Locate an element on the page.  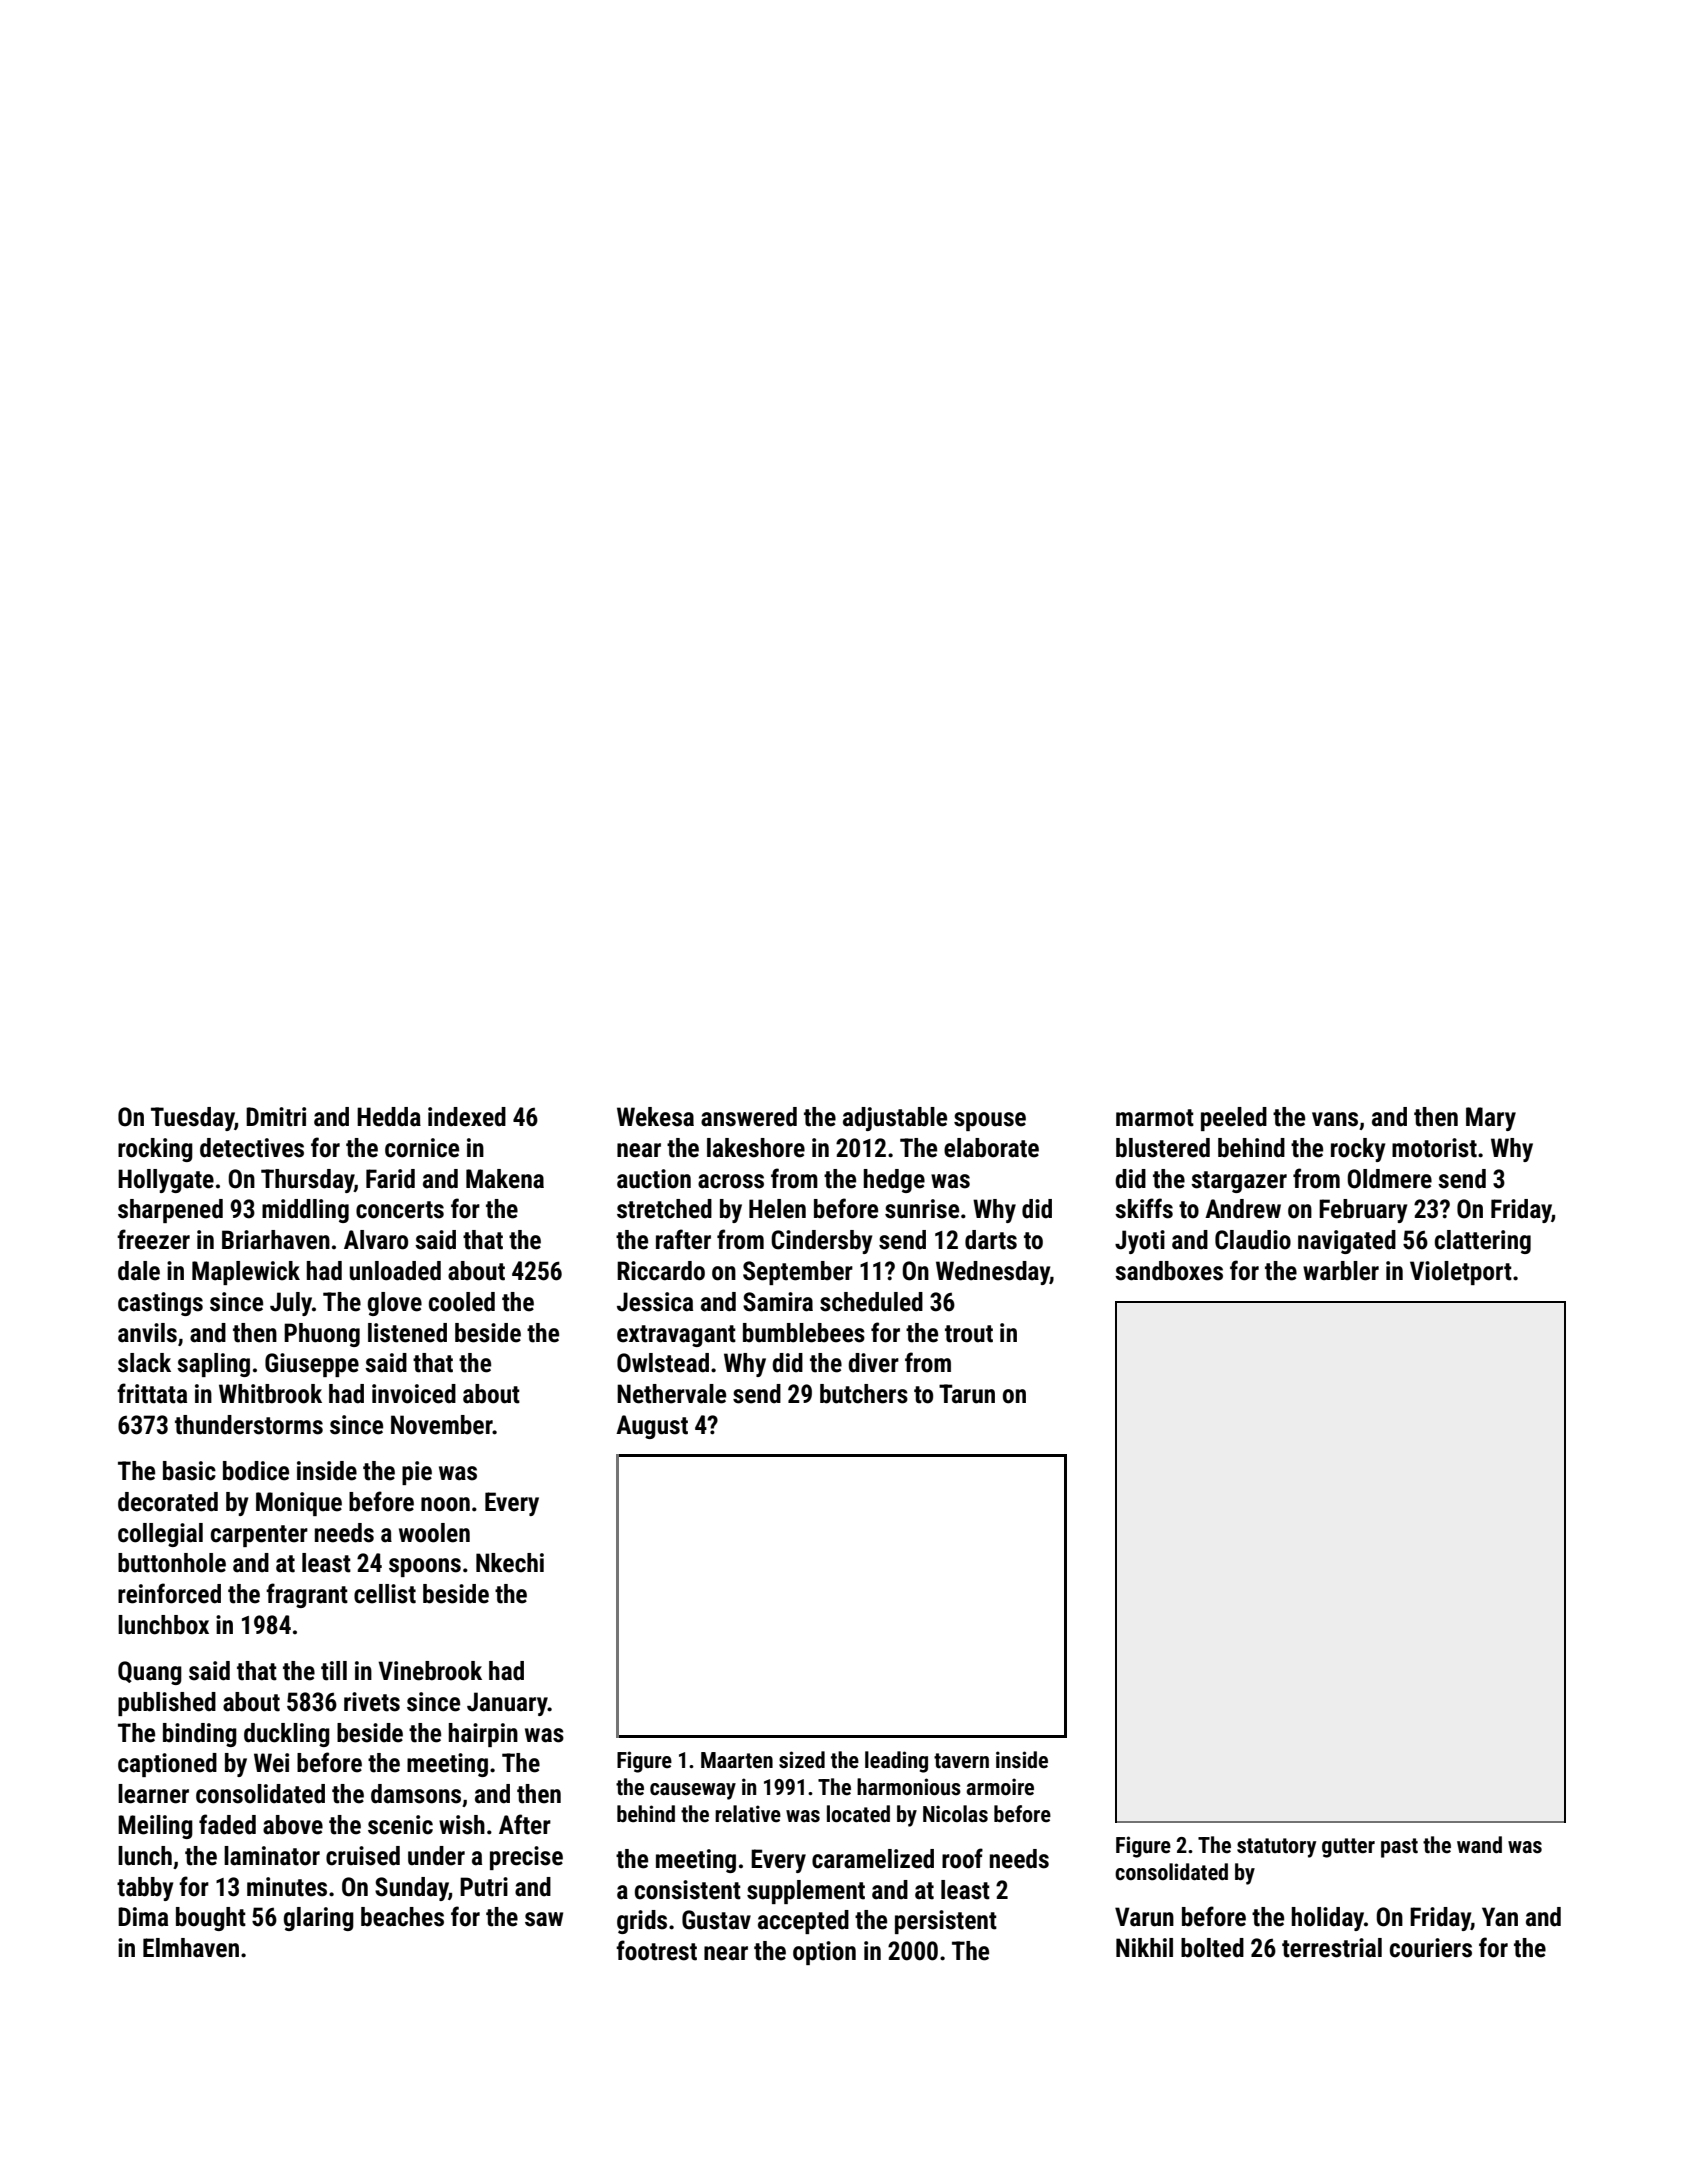
persistent is located at coordinates (946, 1922).
